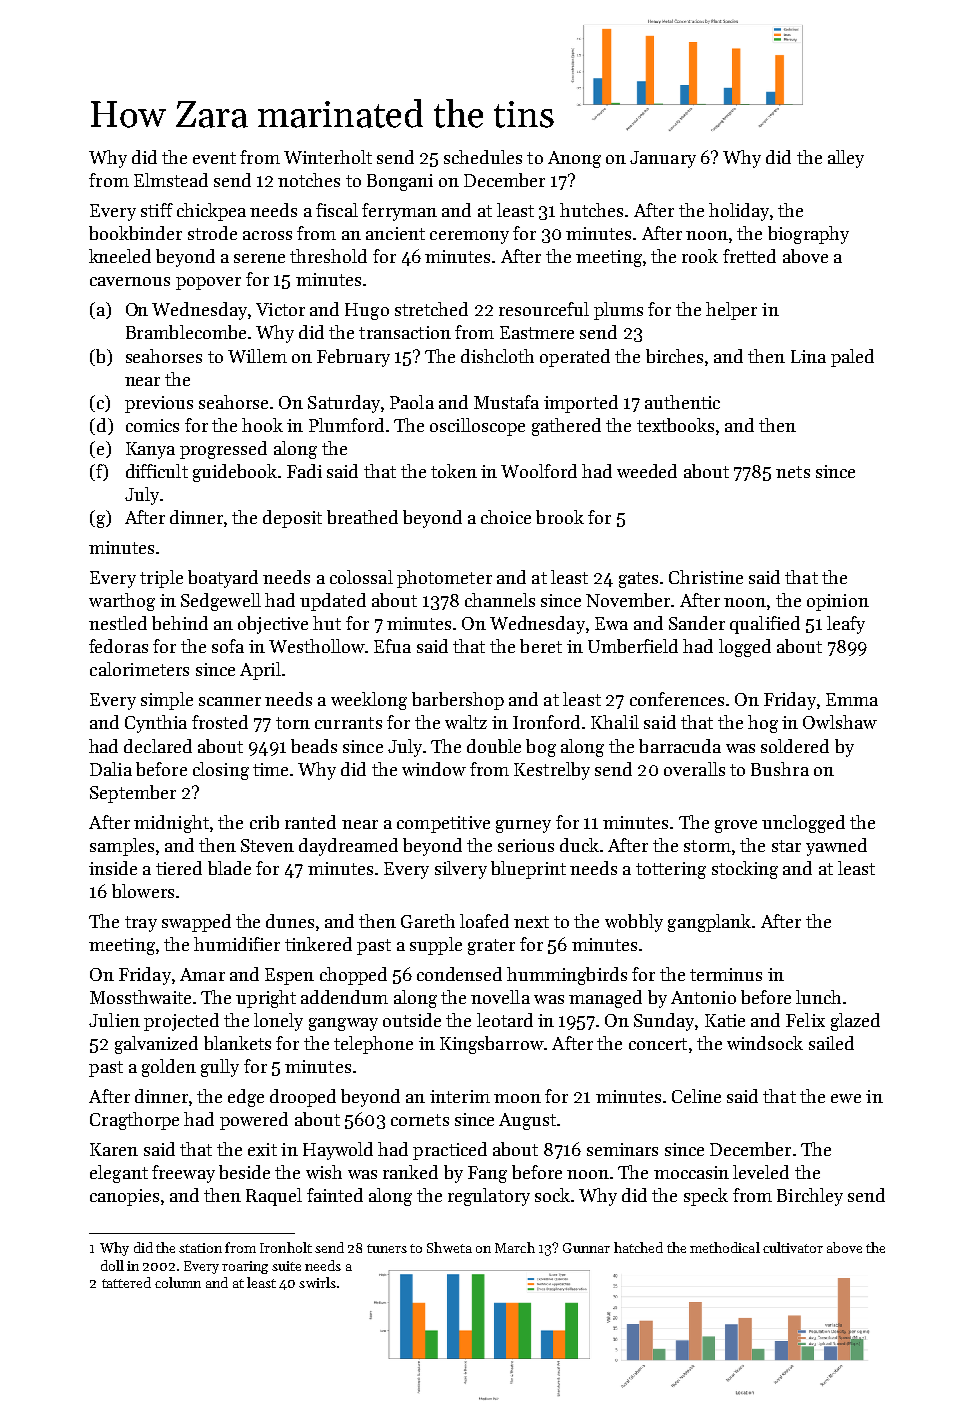 Image resolution: width=980 pixels, height=1420 pixels. What do you see at coordinates (739, 212) in the image?
I see `holiday` at bounding box center [739, 212].
